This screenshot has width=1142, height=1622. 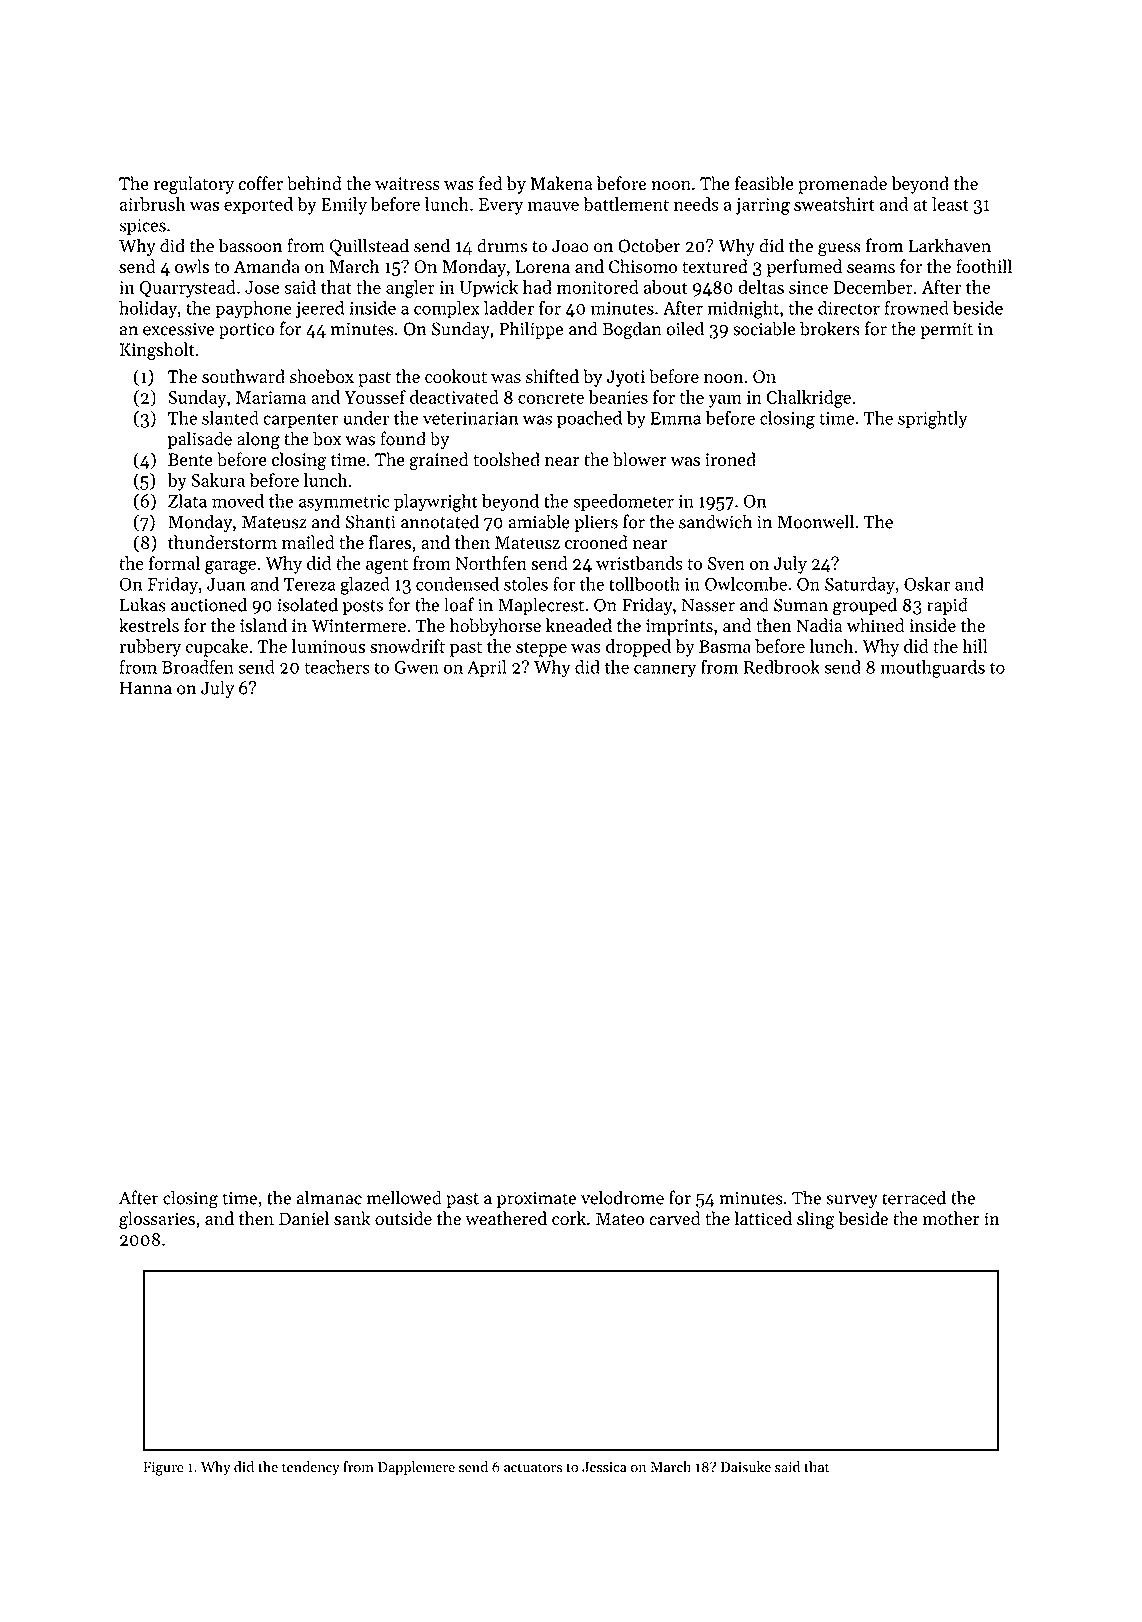 I want to click on proximate, so click(x=536, y=1200).
